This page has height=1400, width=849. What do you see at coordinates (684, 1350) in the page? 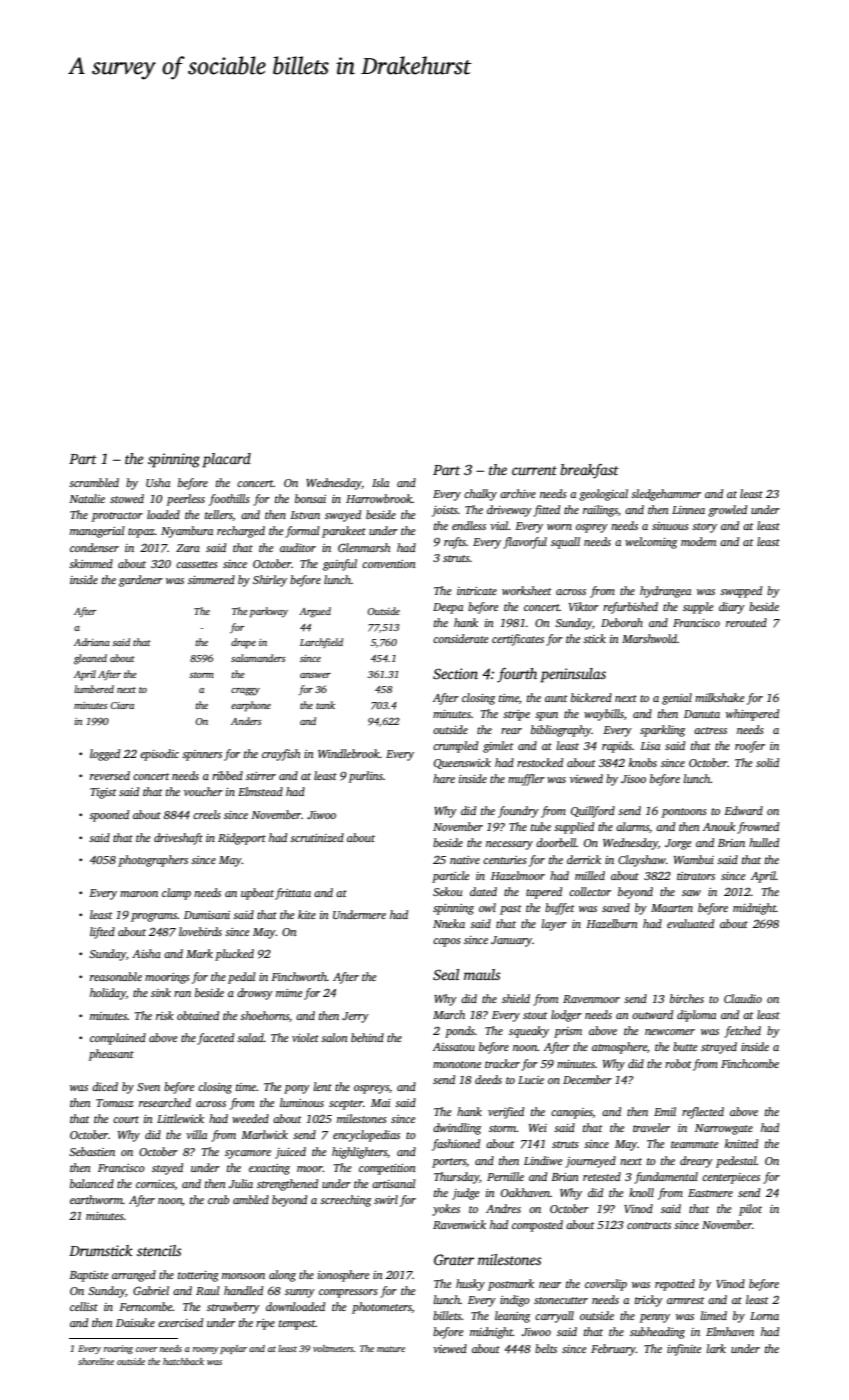
I see `infinite` at bounding box center [684, 1350].
